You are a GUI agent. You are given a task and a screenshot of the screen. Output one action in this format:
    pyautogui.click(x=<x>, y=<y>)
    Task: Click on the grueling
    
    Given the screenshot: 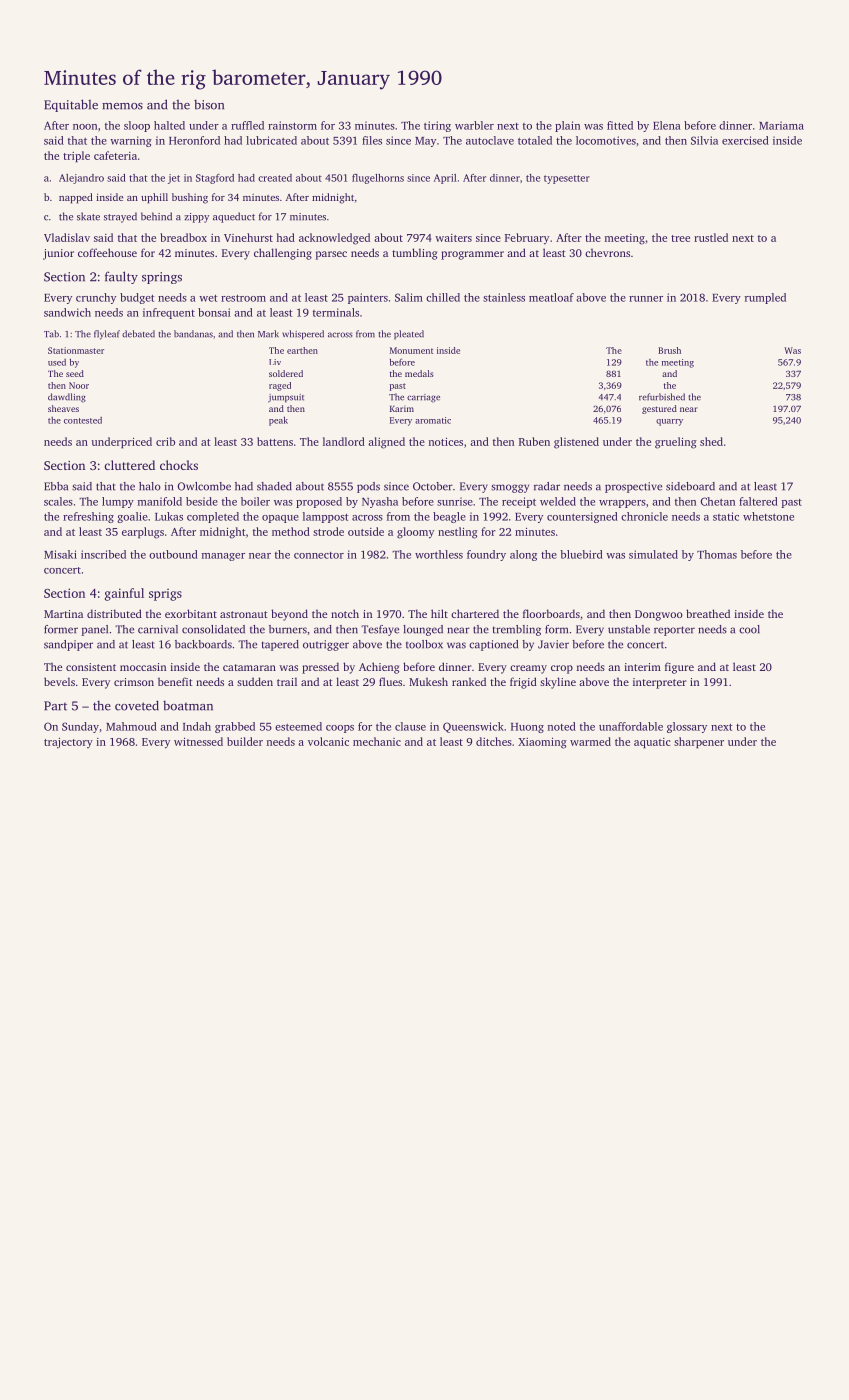 What is the action you would take?
    pyautogui.click(x=676, y=443)
